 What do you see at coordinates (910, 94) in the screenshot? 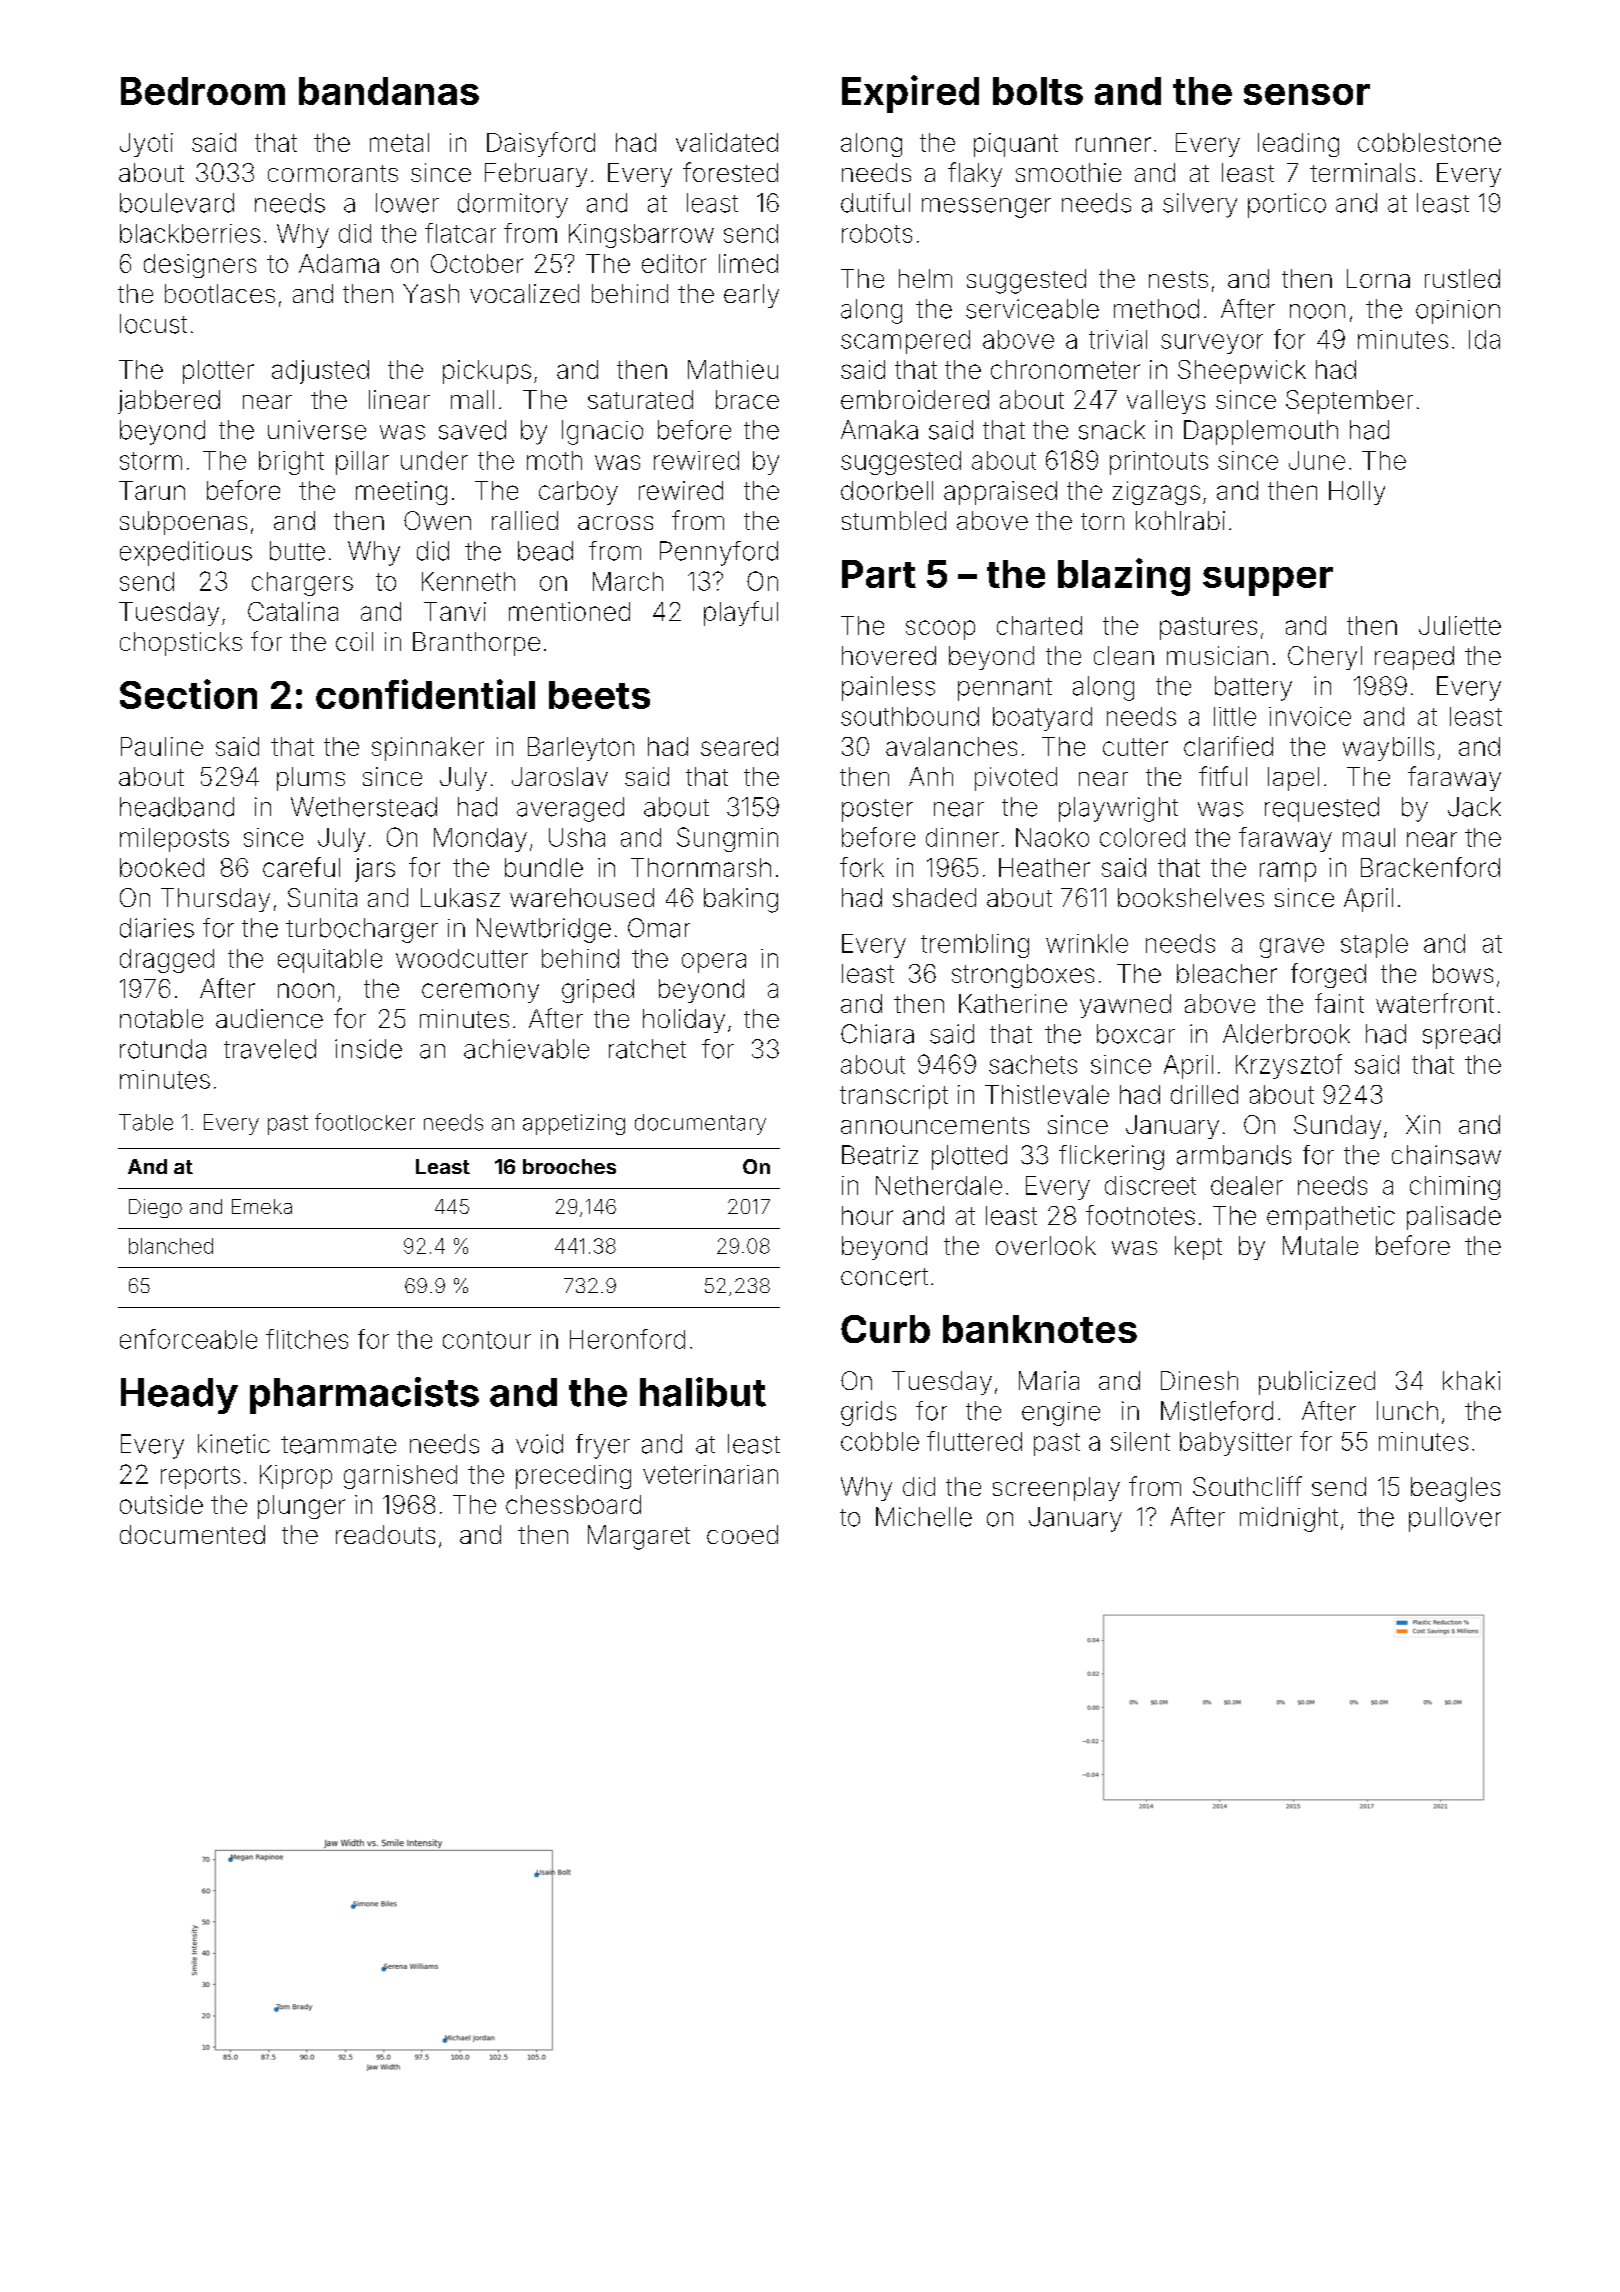
I see `Expired` at bounding box center [910, 94].
